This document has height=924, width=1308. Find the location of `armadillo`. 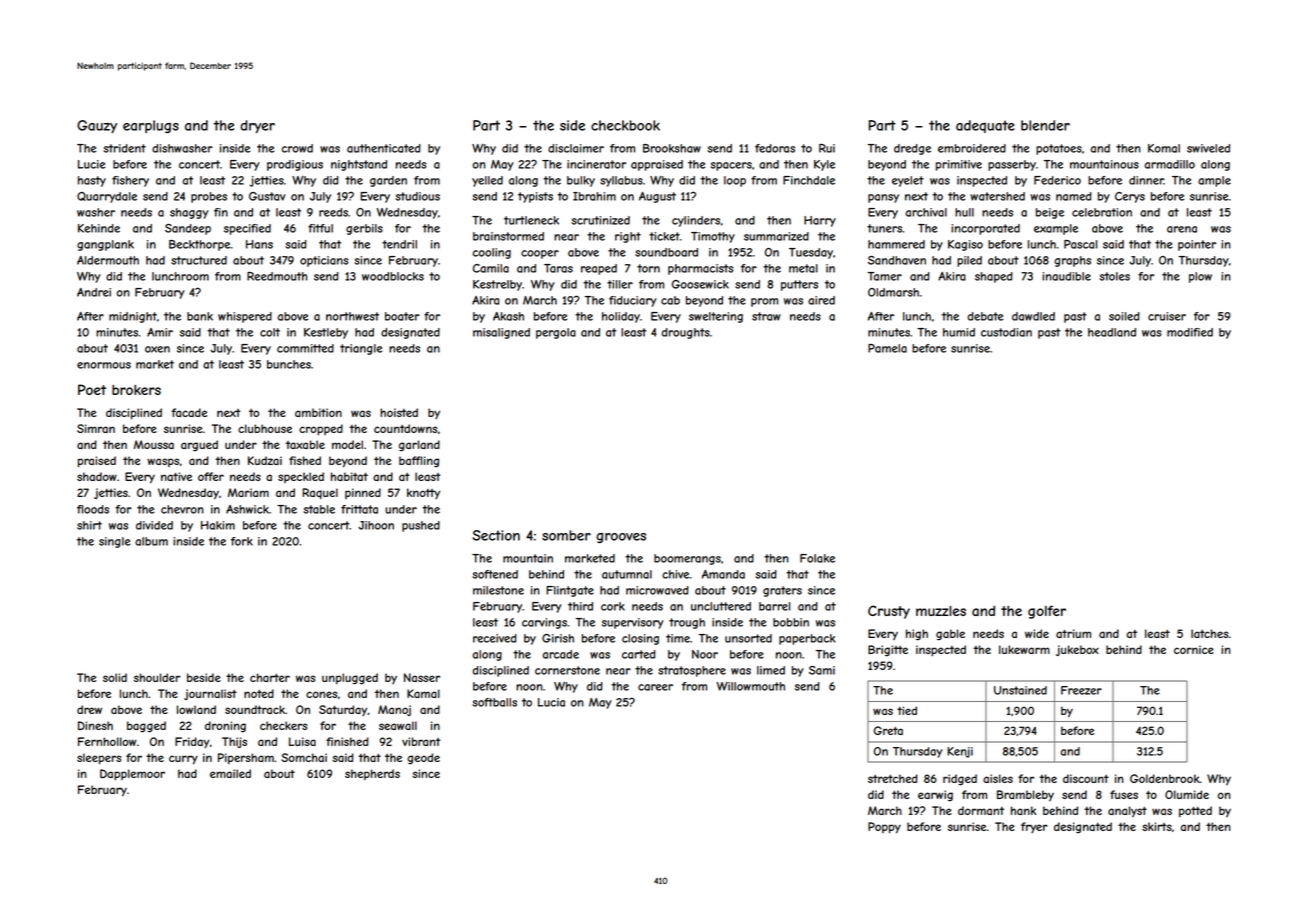

armadillo is located at coordinates (1170, 164).
